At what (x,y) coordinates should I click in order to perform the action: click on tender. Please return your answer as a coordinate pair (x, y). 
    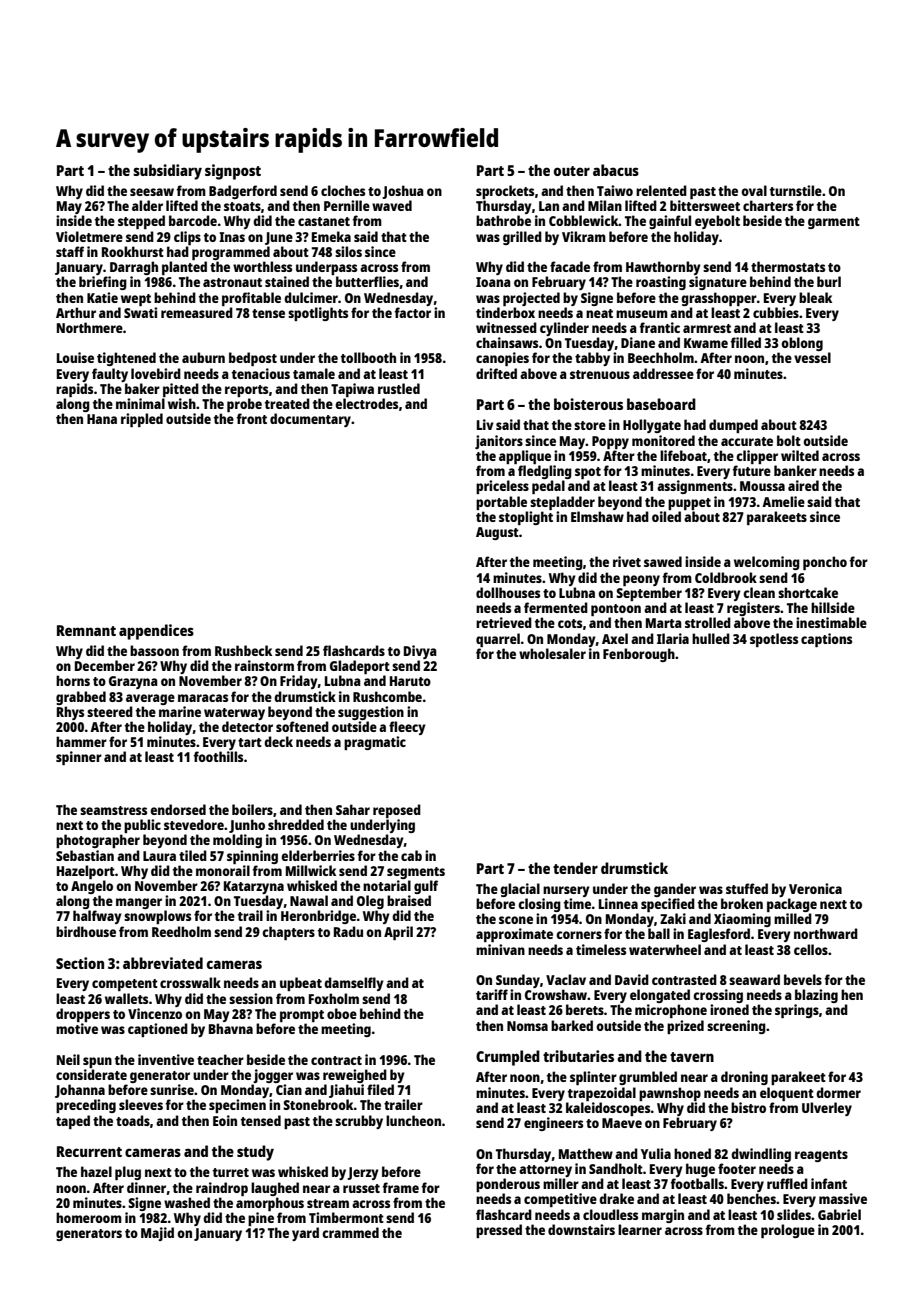
    Looking at the image, I should click on (575, 868).
